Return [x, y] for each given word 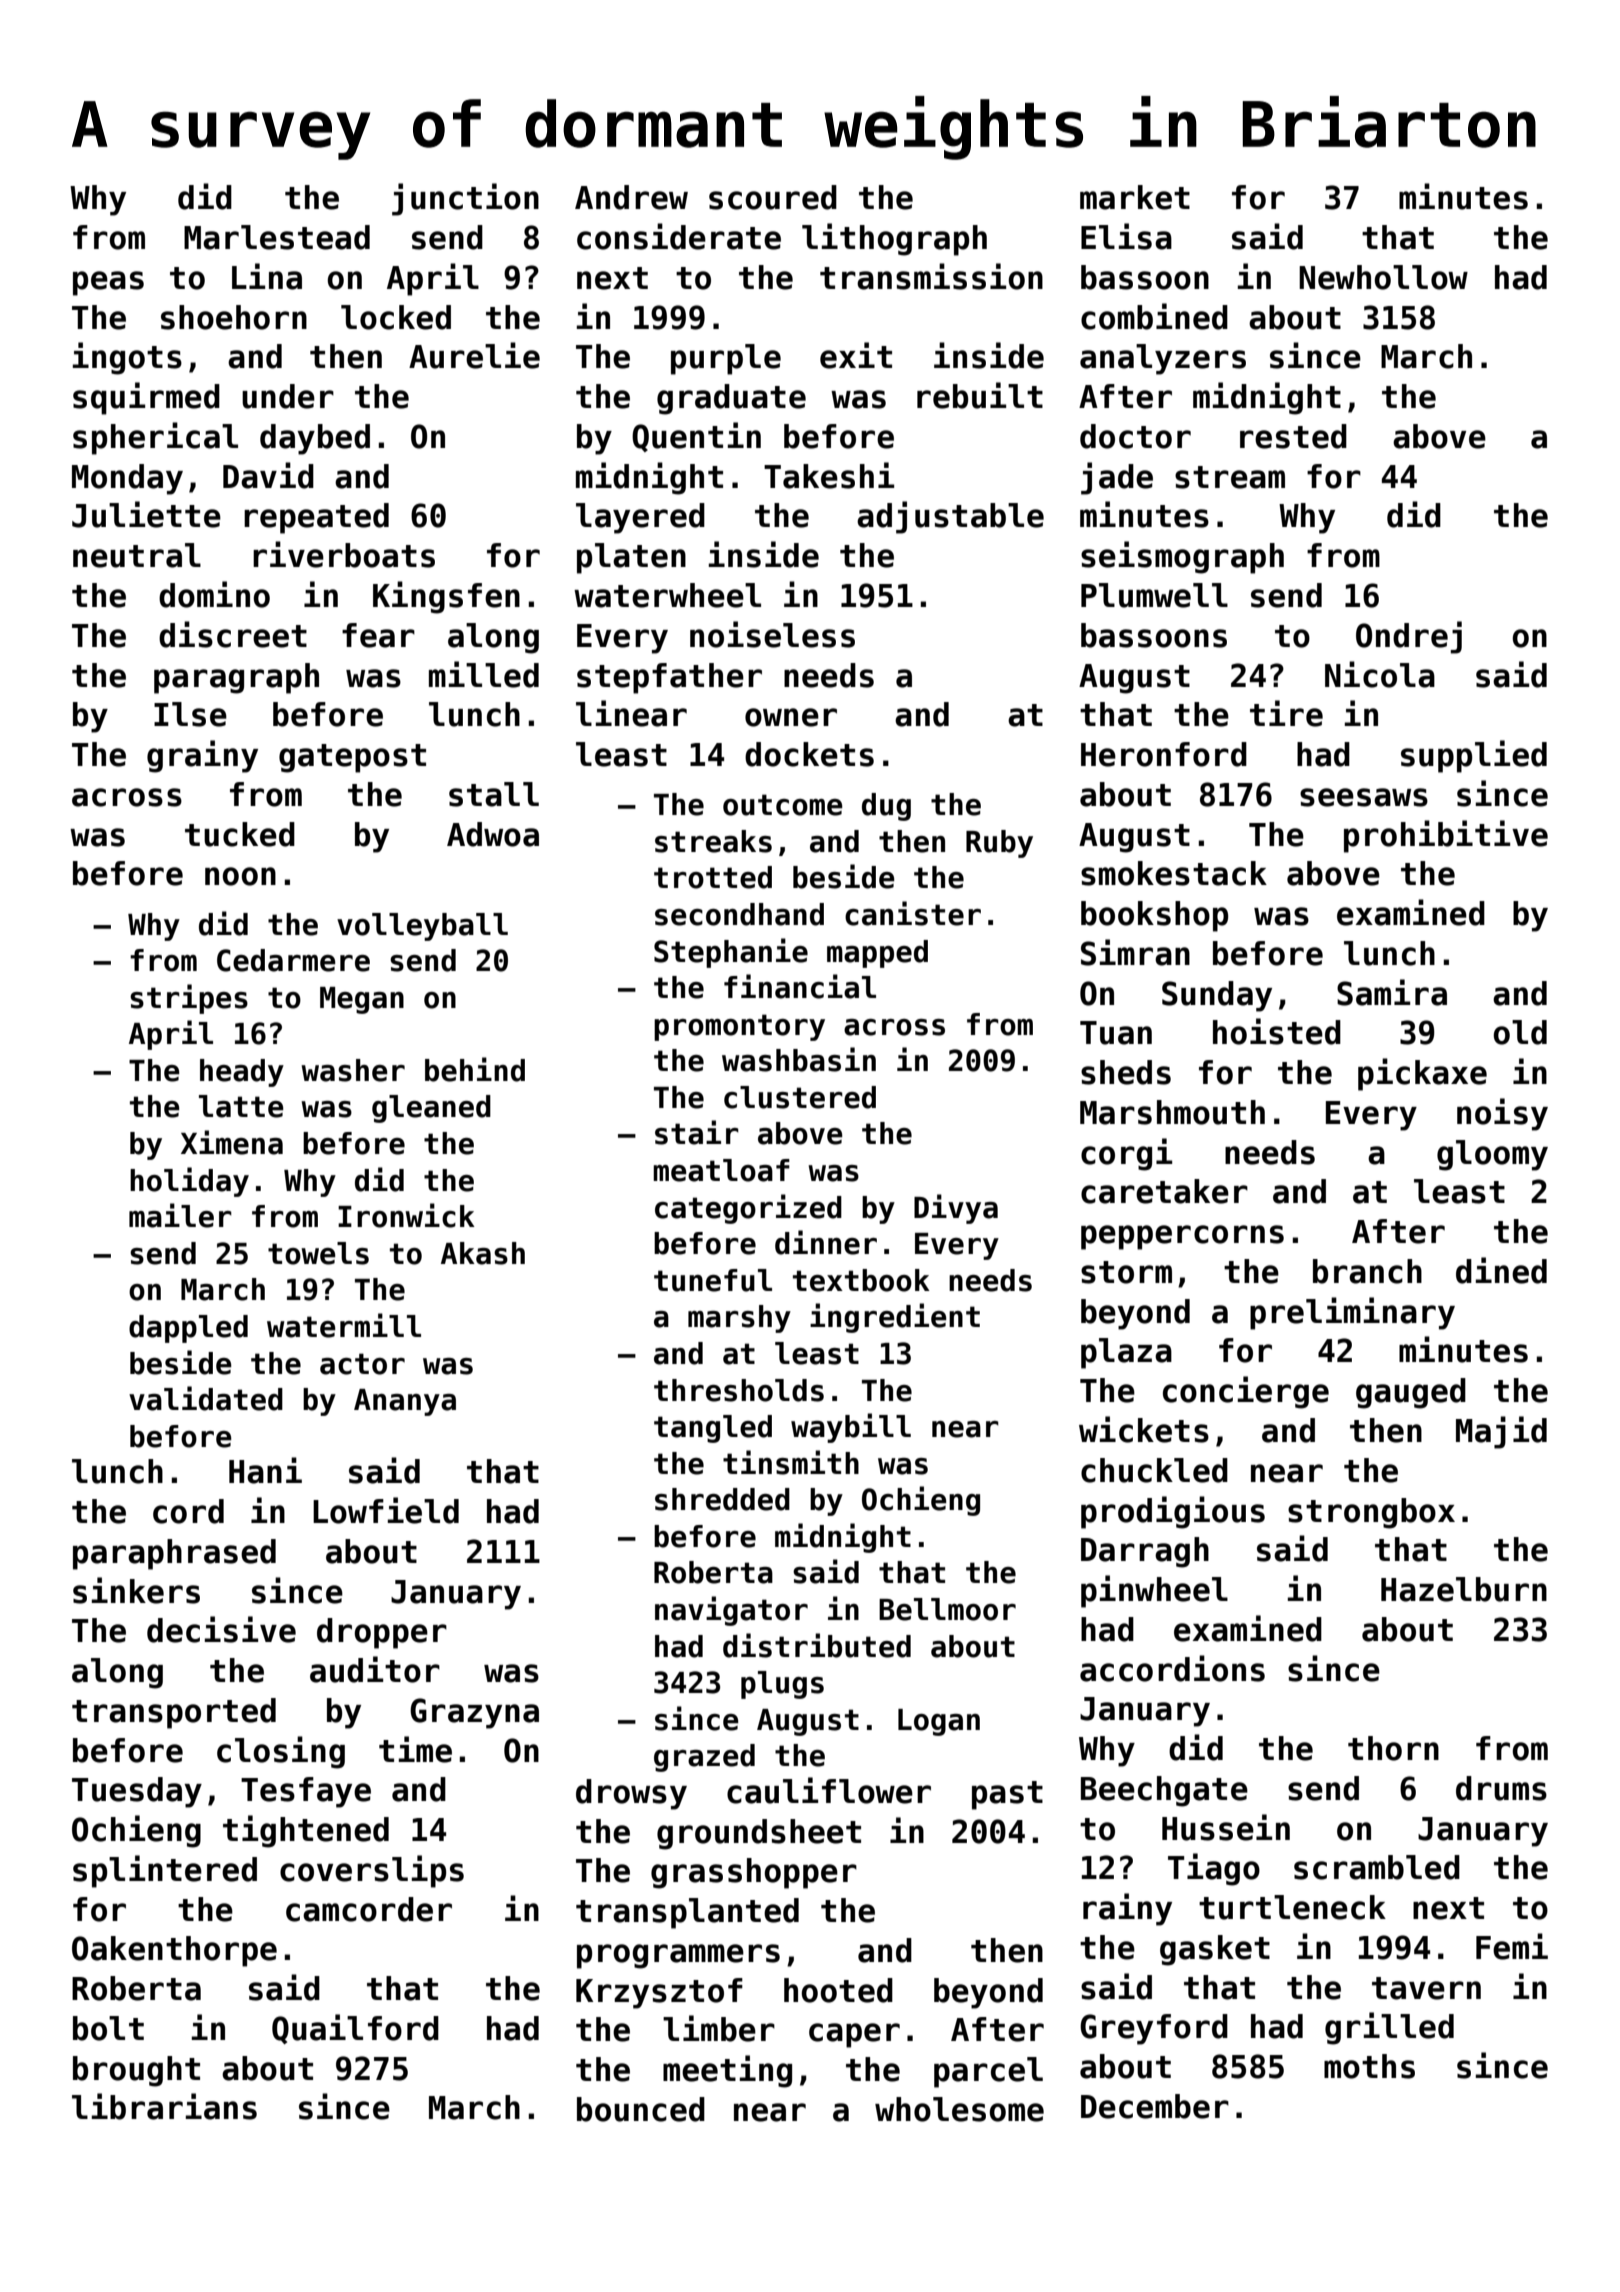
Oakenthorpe [174, 1951]
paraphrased [174, 1554]
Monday [127, 479]
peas [108, 283]
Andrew [631, 197]
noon [240, 876]
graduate [731, 399]
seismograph [1182, 557]
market [1135, 197]
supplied [1474, 756]
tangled [713, 1429]
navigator [731, 1611]
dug [886, 807]
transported [174, 1713]
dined [1501, 1270]
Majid [1501, 1432]
